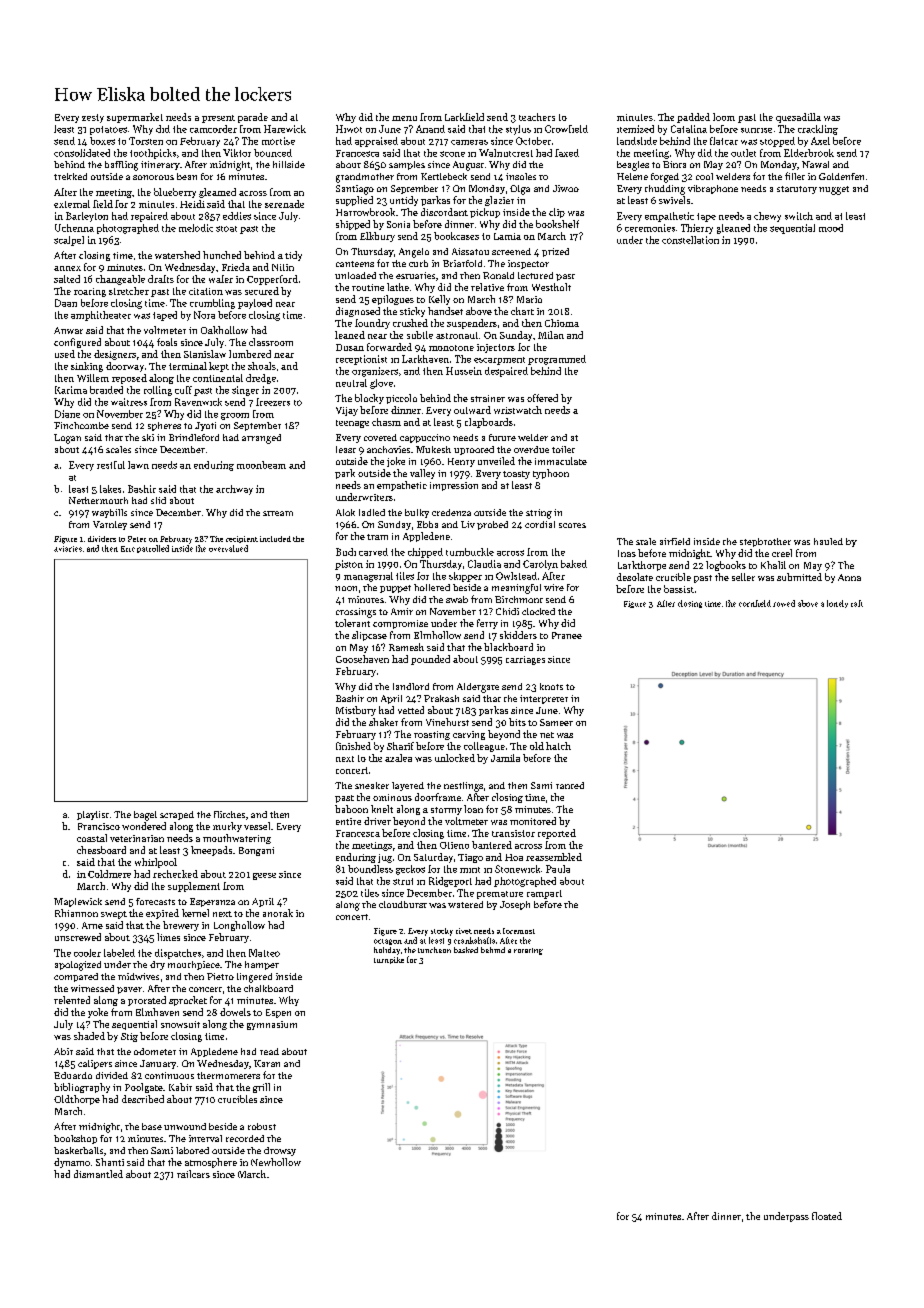  Describe the element at coordinates (276, 1162) in the image. I see `Newhollow` at that location.
